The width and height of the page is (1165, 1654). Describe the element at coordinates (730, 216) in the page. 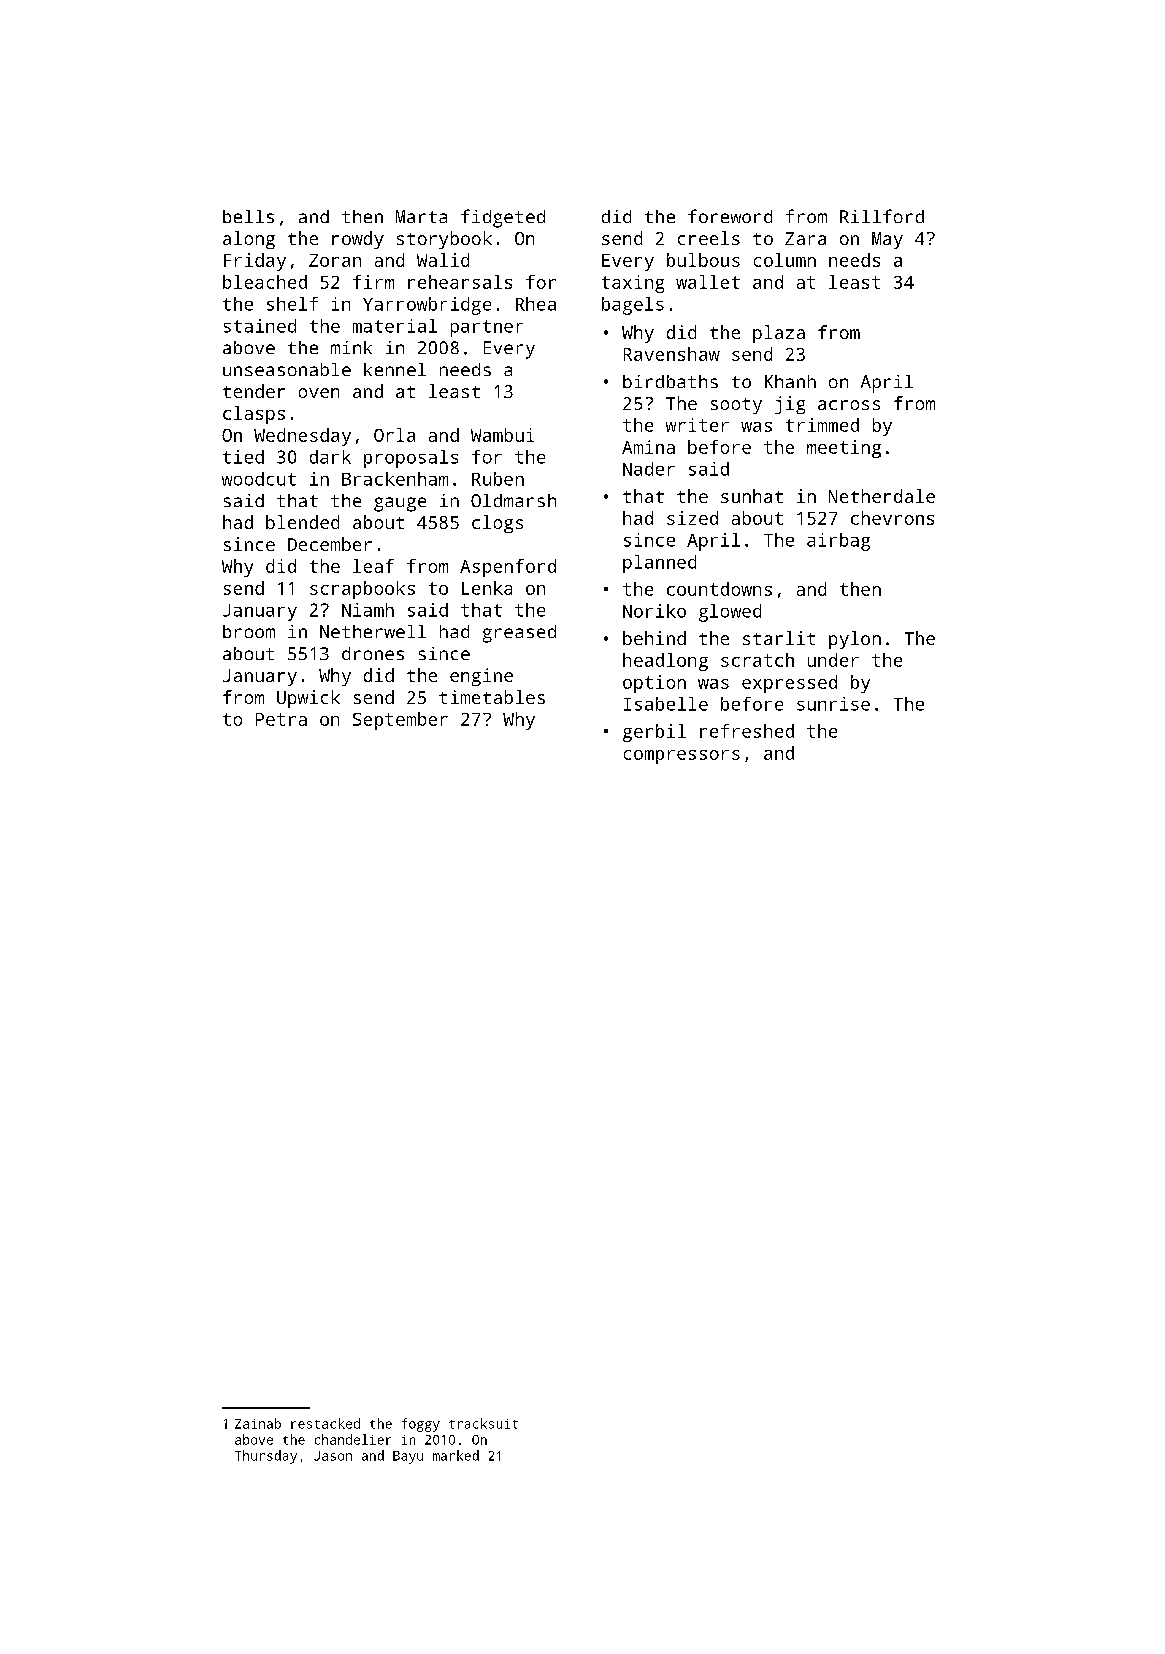

I see `foreword` at that location.
